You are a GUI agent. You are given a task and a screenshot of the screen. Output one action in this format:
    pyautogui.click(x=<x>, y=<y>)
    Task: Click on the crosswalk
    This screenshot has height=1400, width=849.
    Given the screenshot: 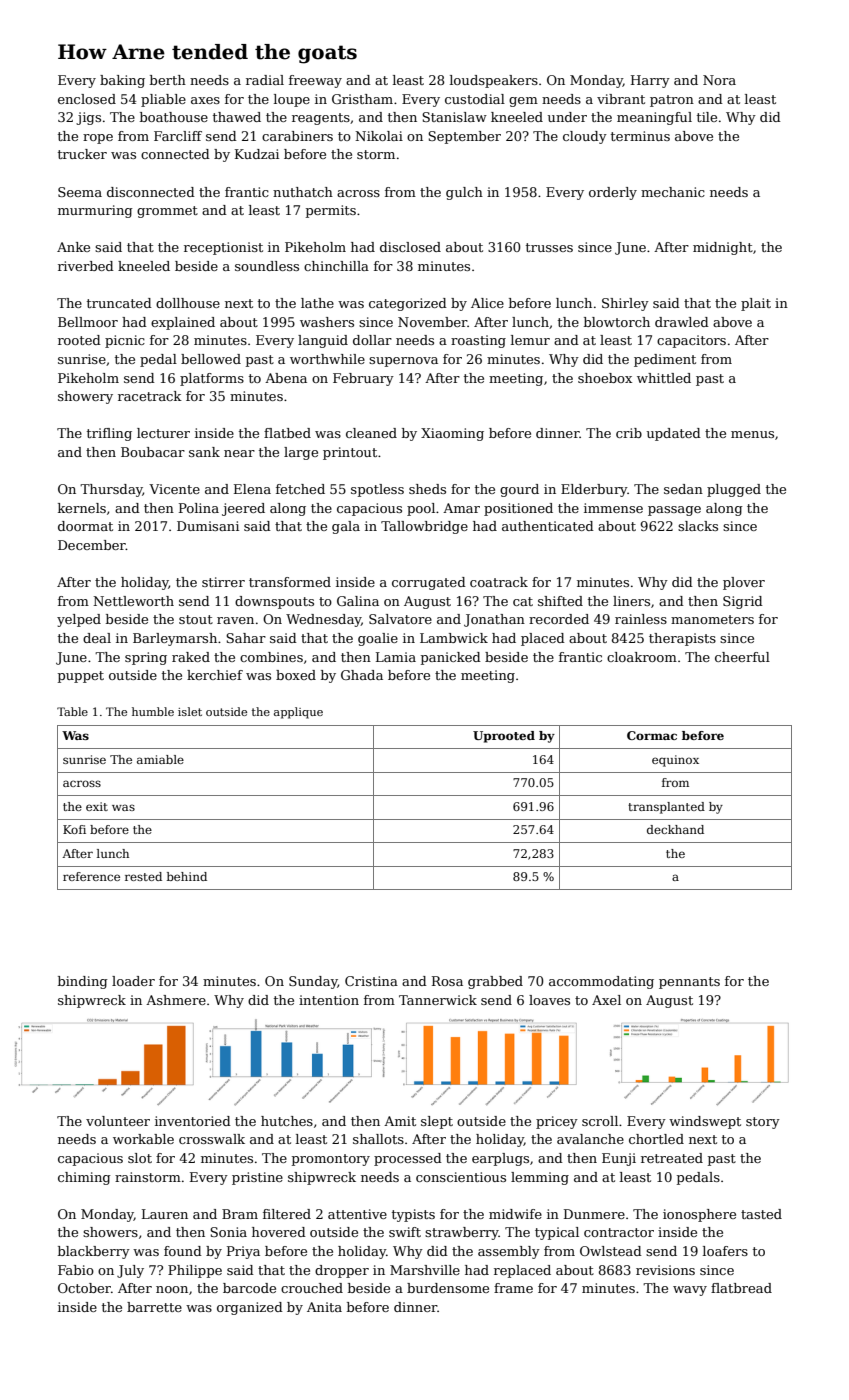 What is the action you would take?
    pyautogui.click(x=212, y=1139)
